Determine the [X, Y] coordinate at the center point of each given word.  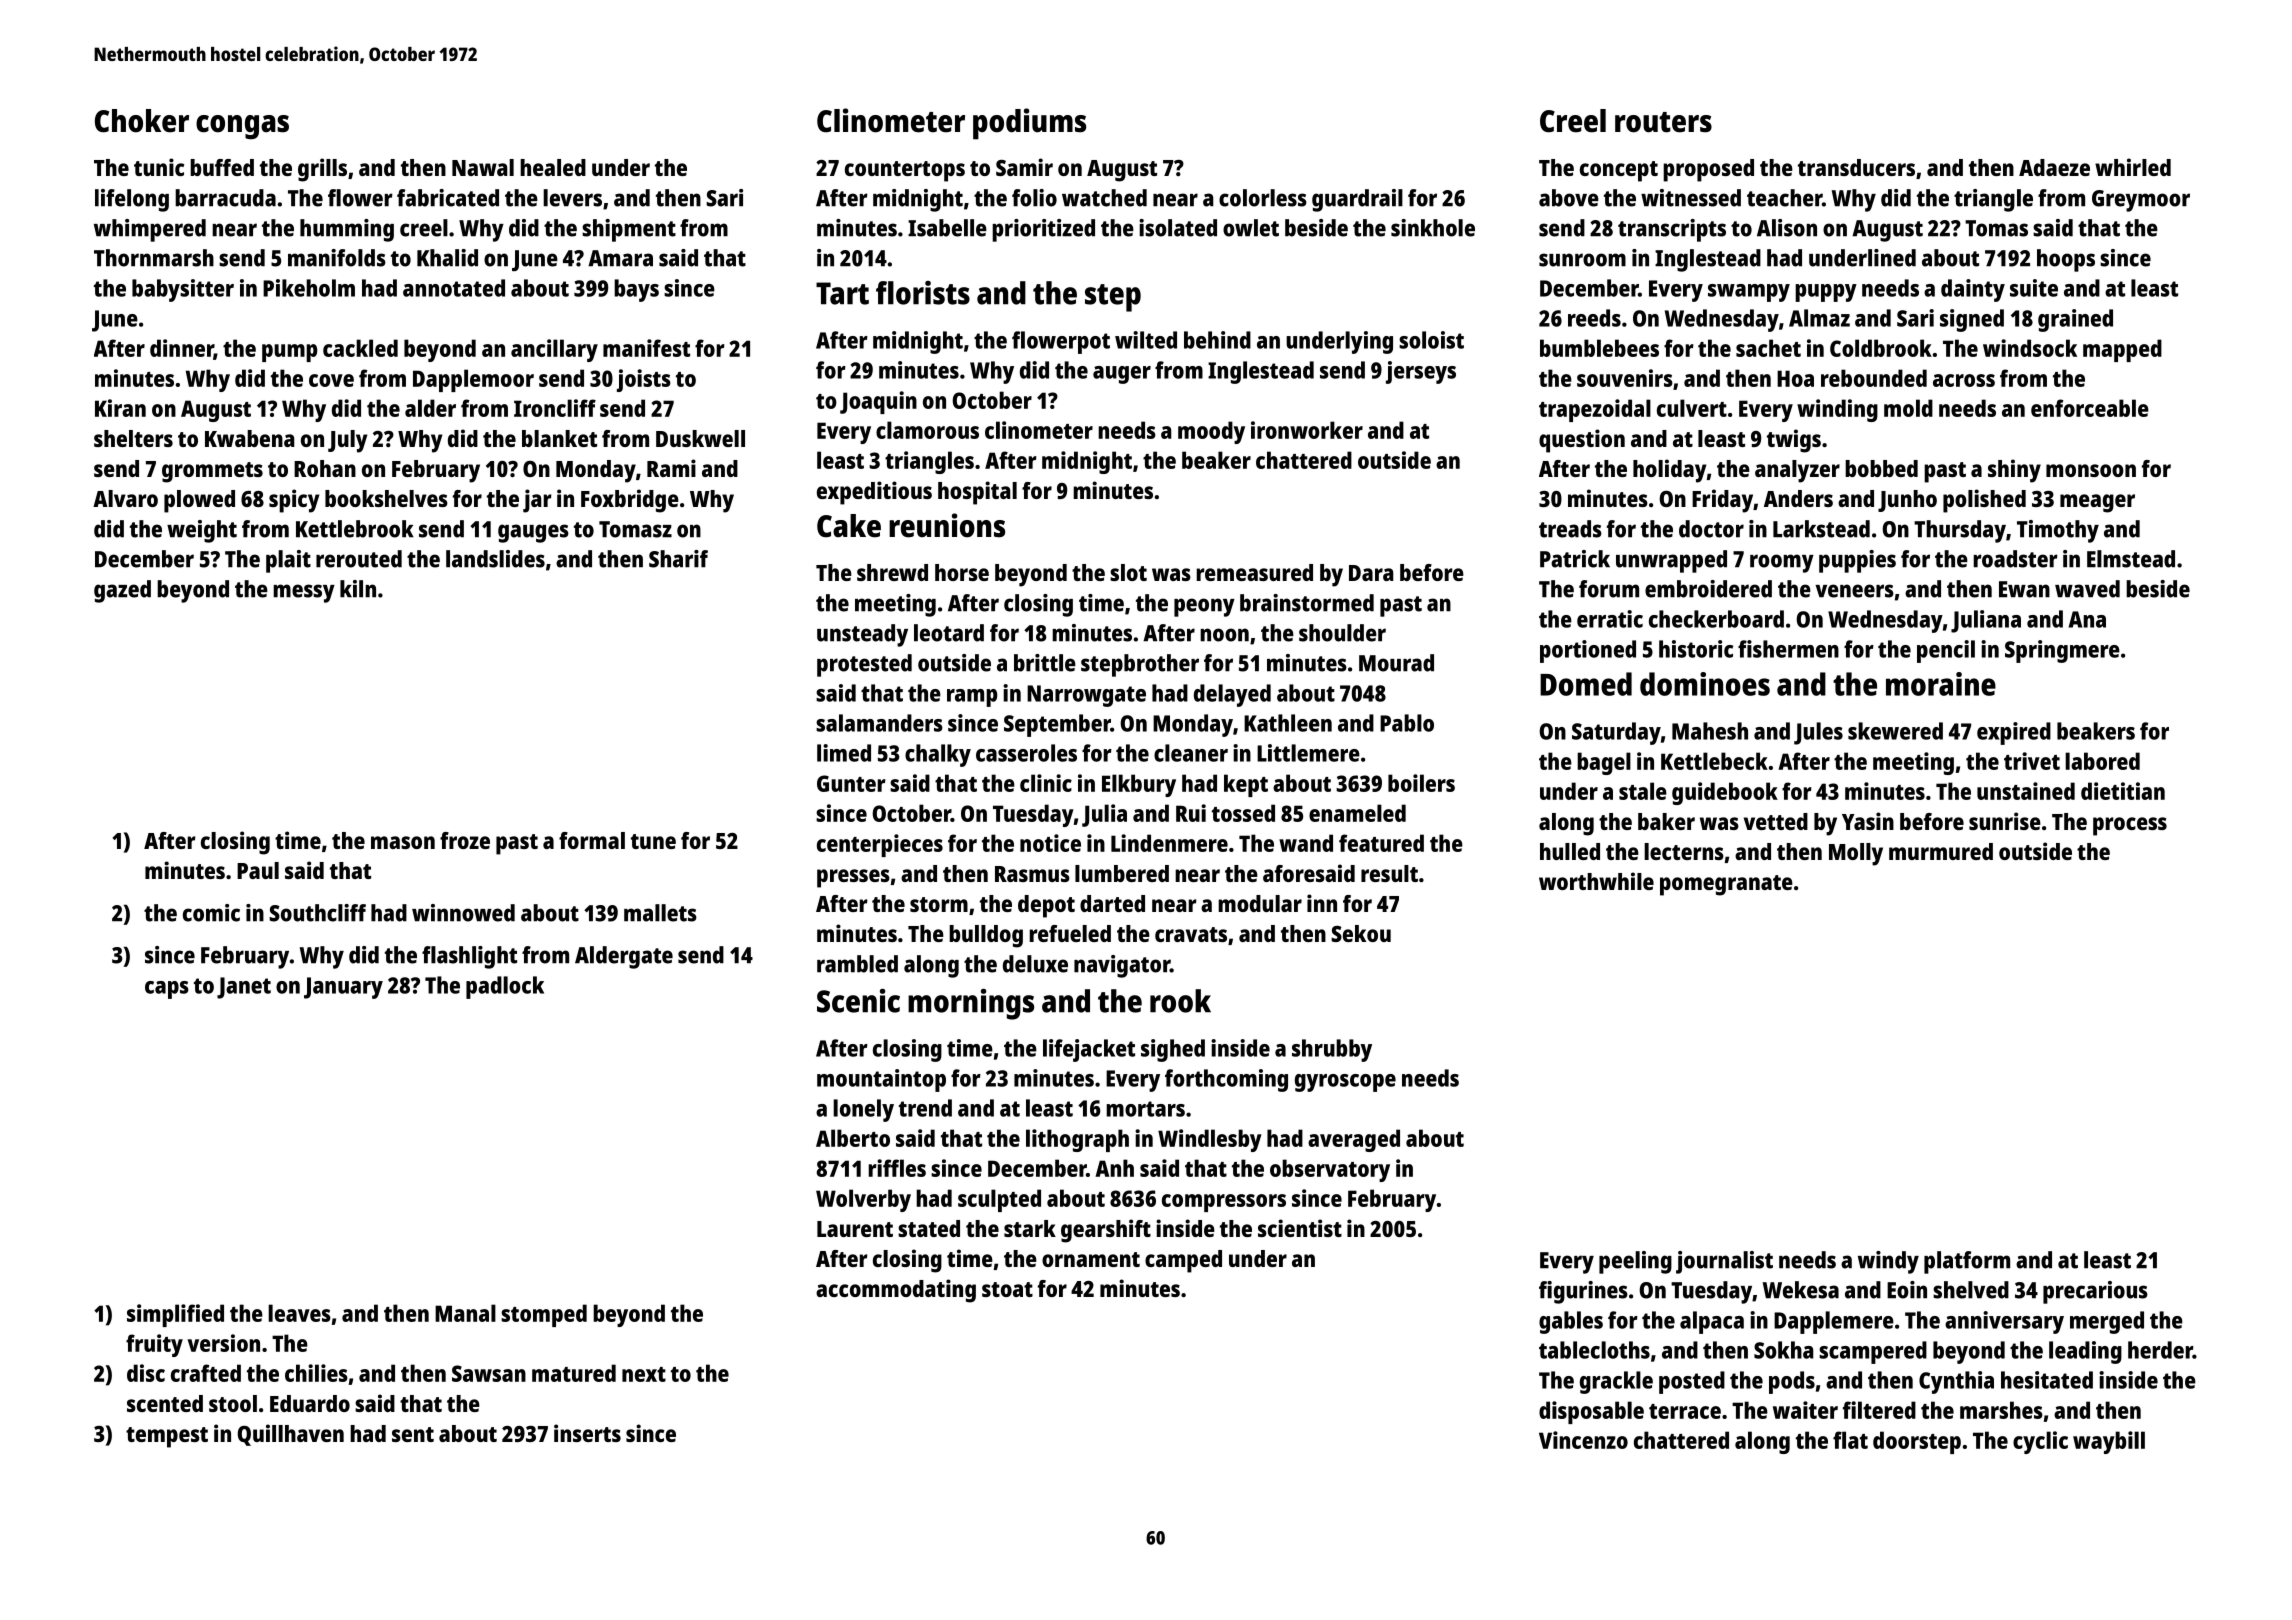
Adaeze [2054, 167]
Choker [142, 121]
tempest [167, 1437]
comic [211, 913]
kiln [358, 589]
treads [1570, 529]
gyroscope [1345, 1083]
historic [1696, 649]
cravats [1191, 934]
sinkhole [1433, 228]
